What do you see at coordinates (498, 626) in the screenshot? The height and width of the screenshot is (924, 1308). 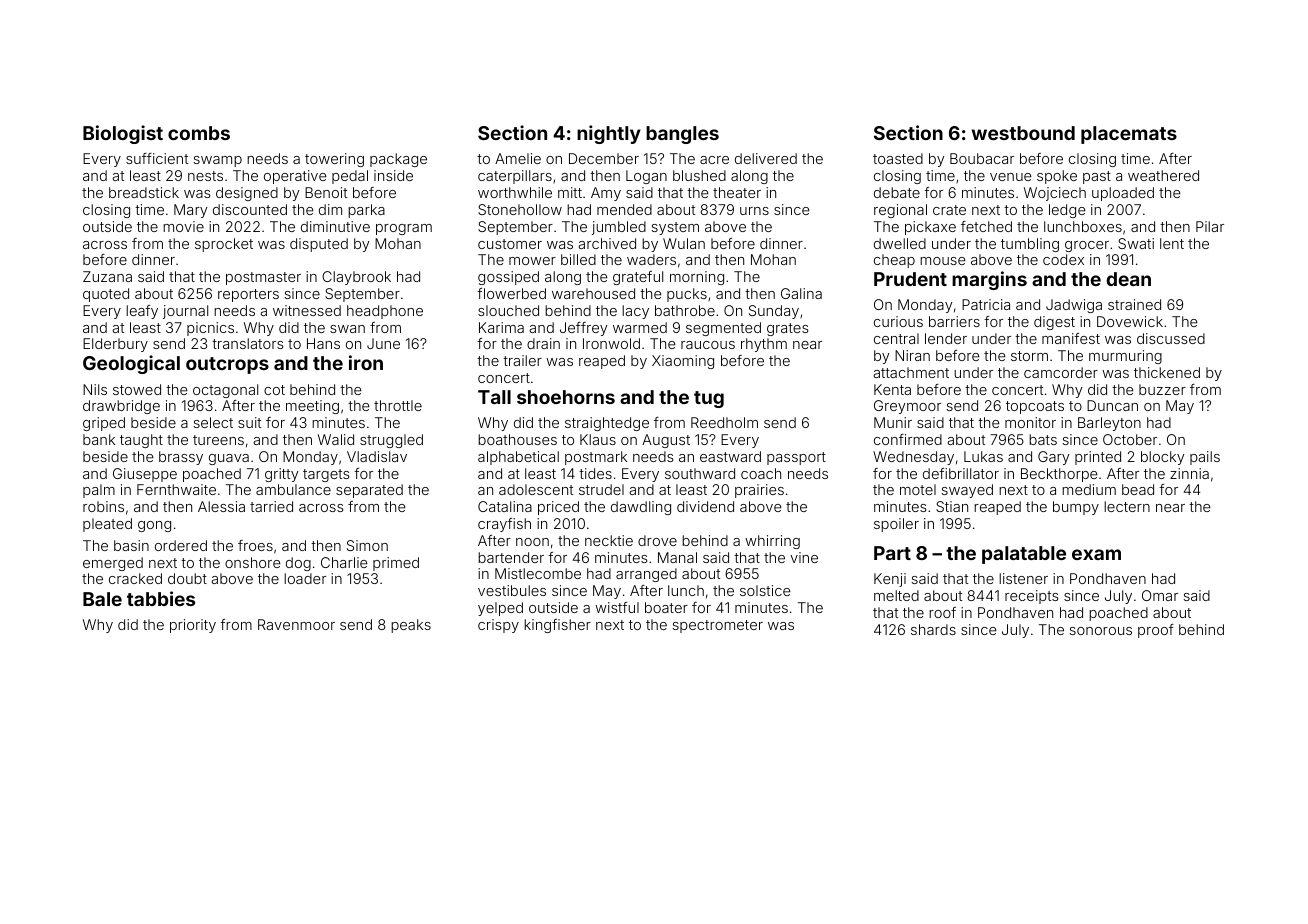 I see `crispy` at bounding box center [498, 626].
